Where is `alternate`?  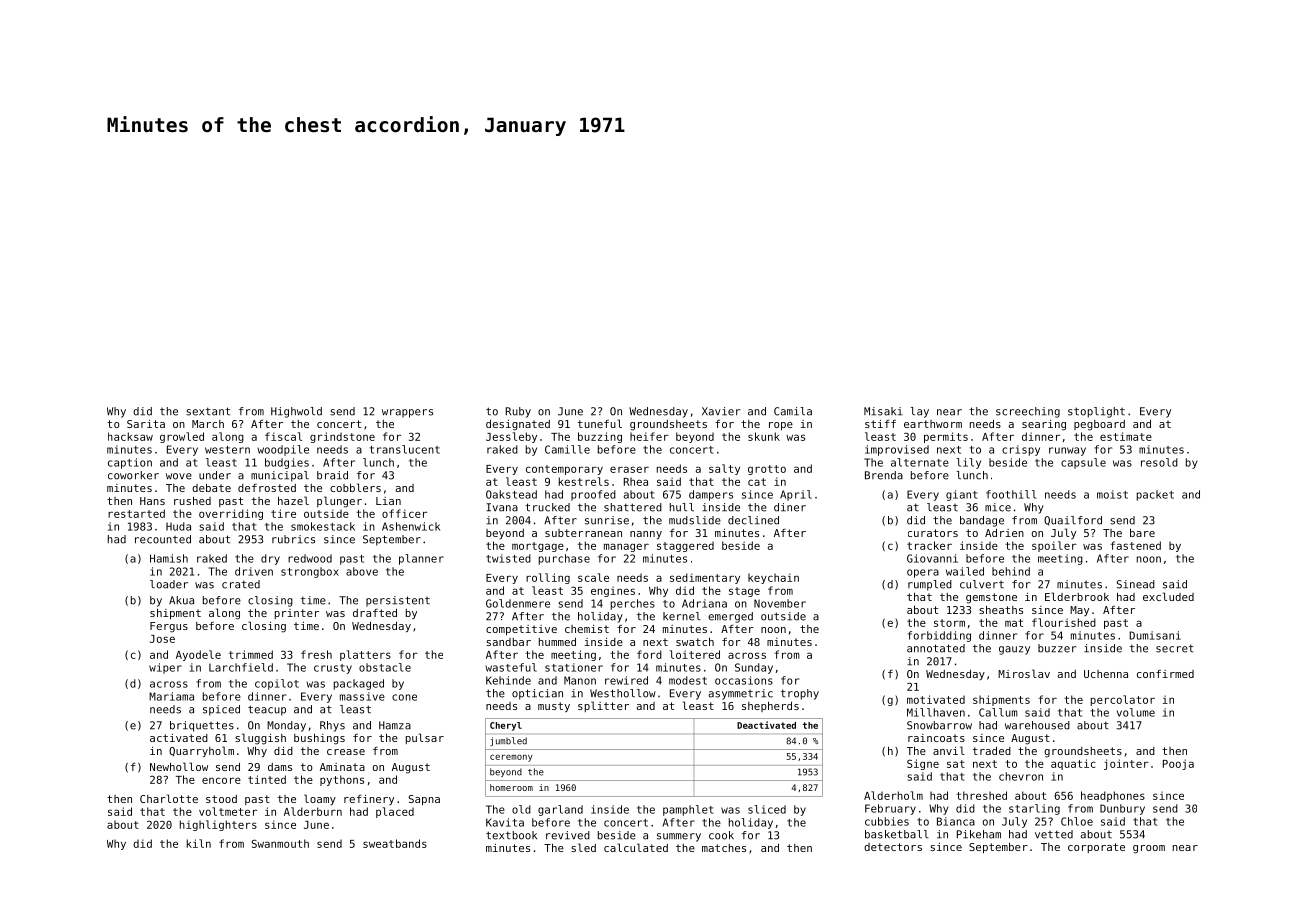
alternate is located at coordinates (920, 462).
